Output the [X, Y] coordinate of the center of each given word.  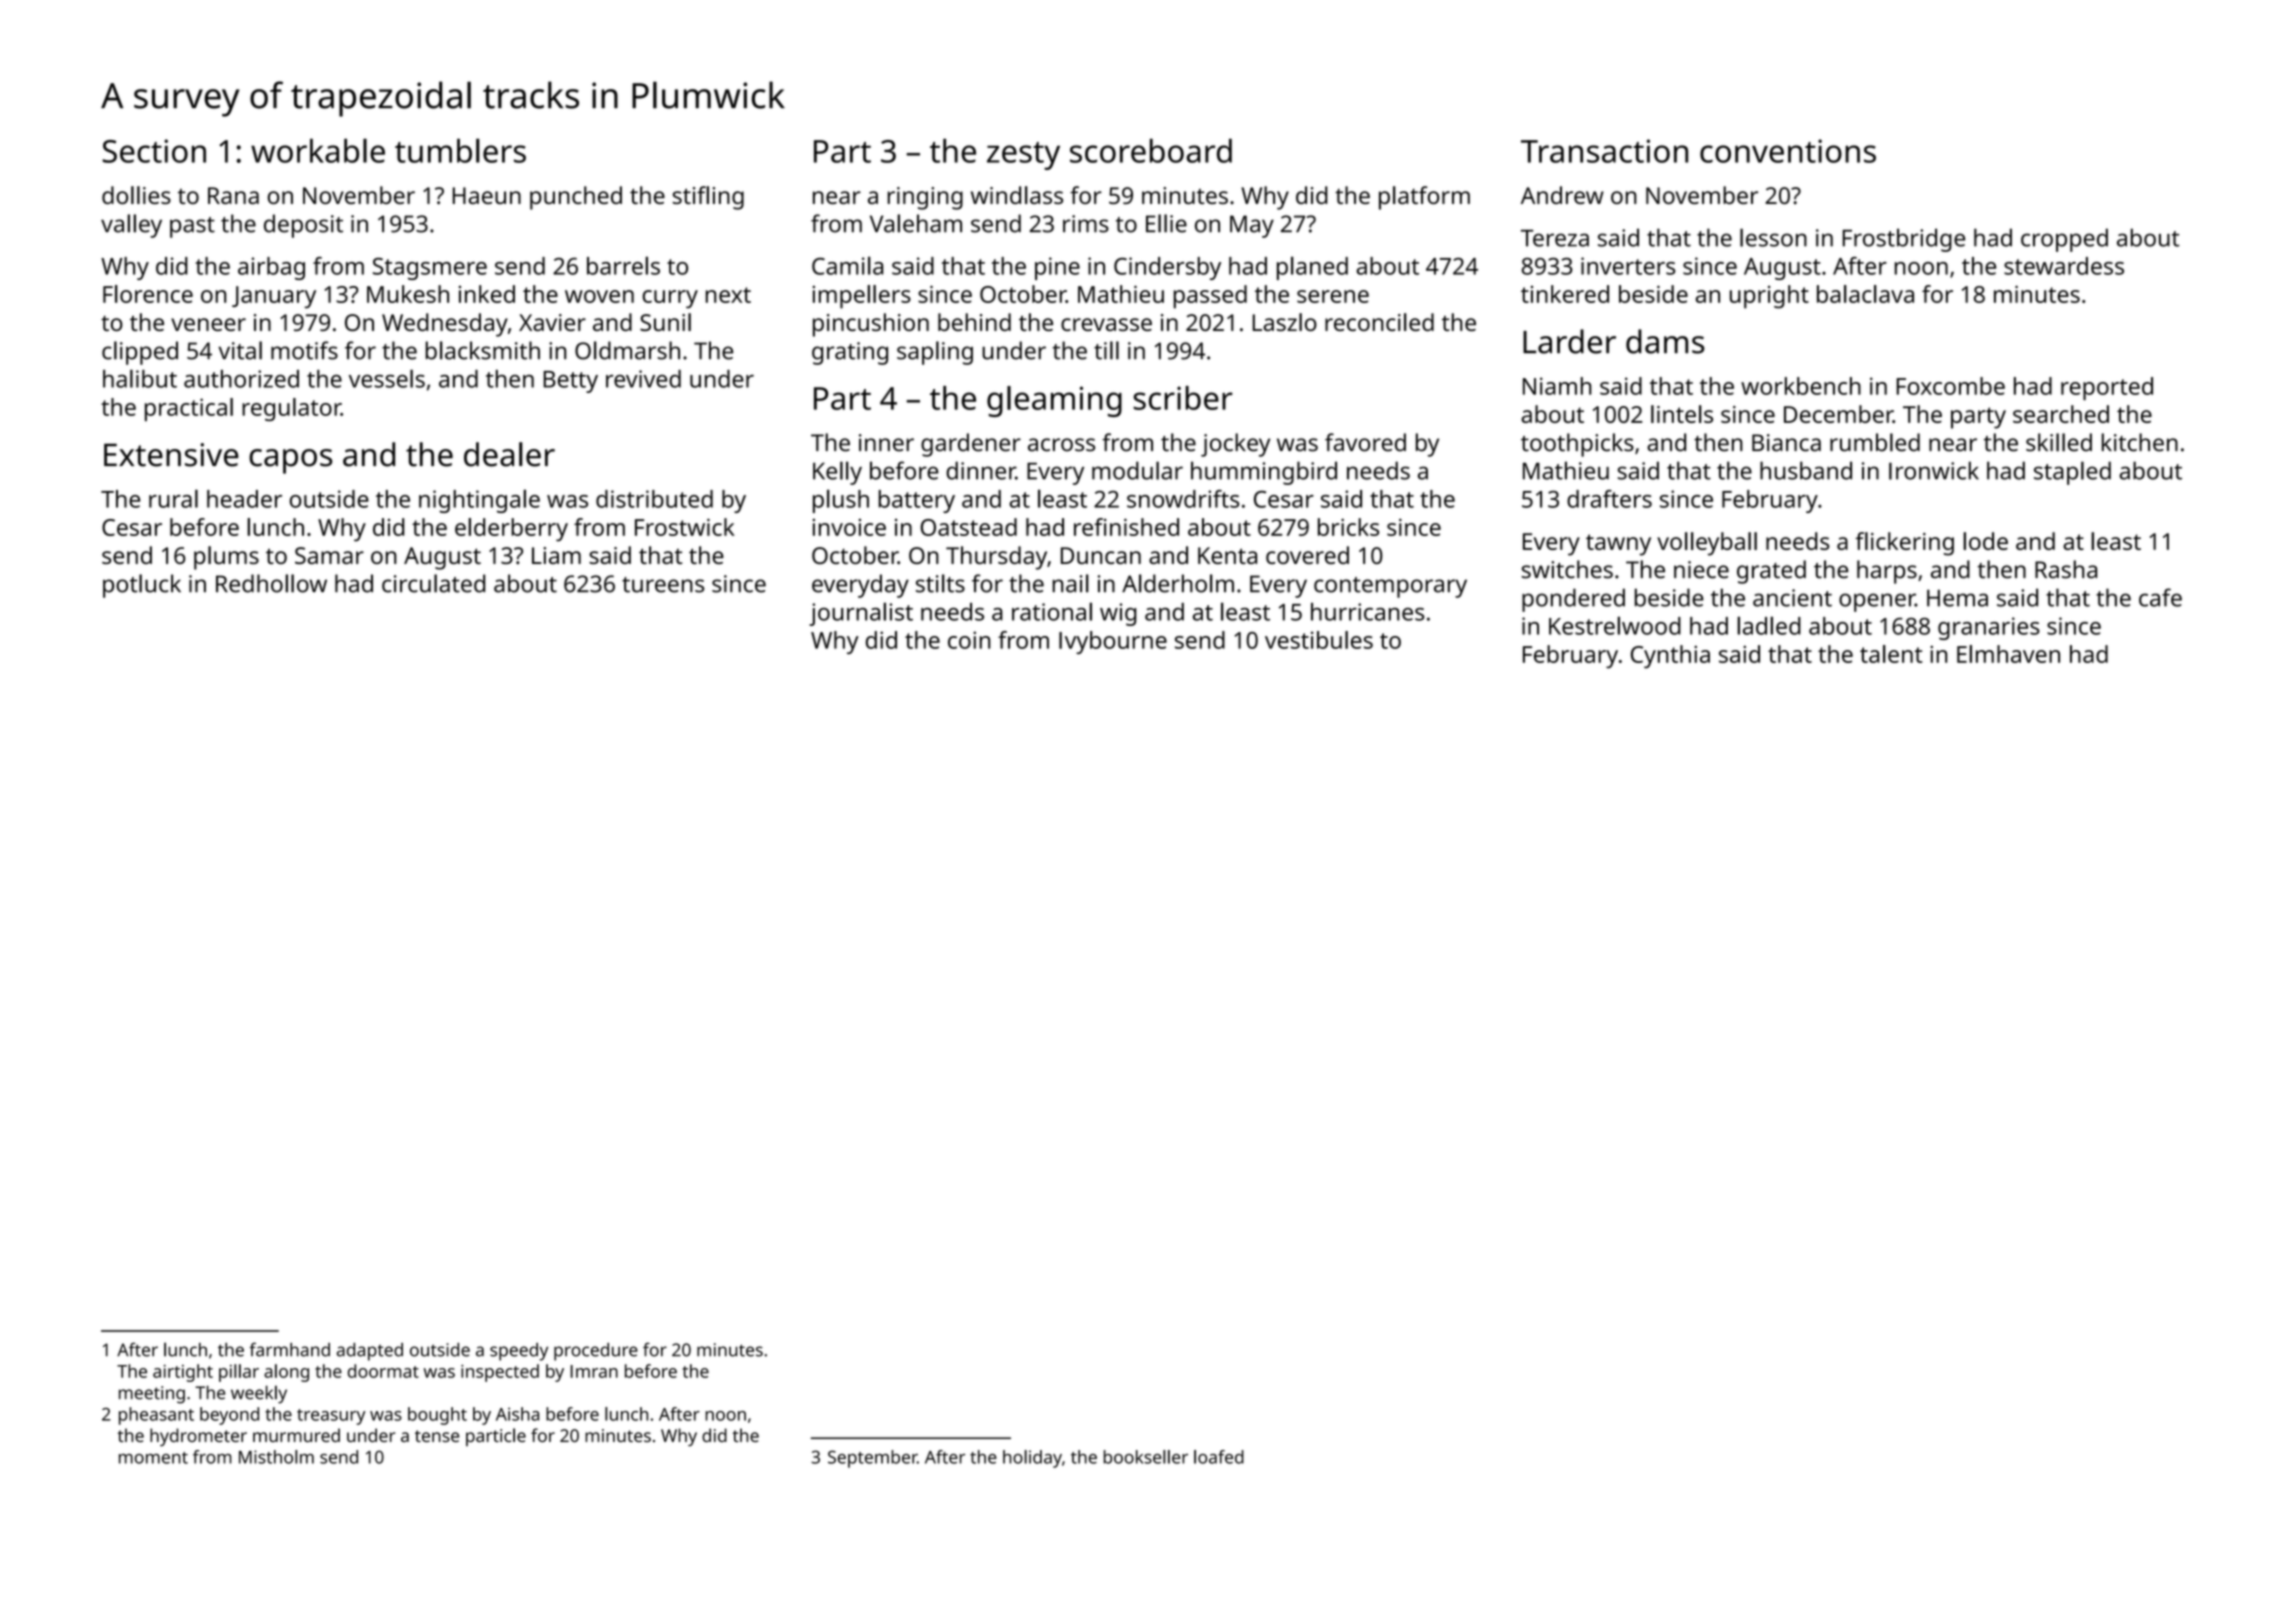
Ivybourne [1113, 642]
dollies [136, 195]
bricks [1348, 527]
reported [2107, 388]
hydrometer [198, 1437]
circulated [433, 583]
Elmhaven [2008, 654]
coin [969, 640]
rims [1086, 224]
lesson [1773, 237]
